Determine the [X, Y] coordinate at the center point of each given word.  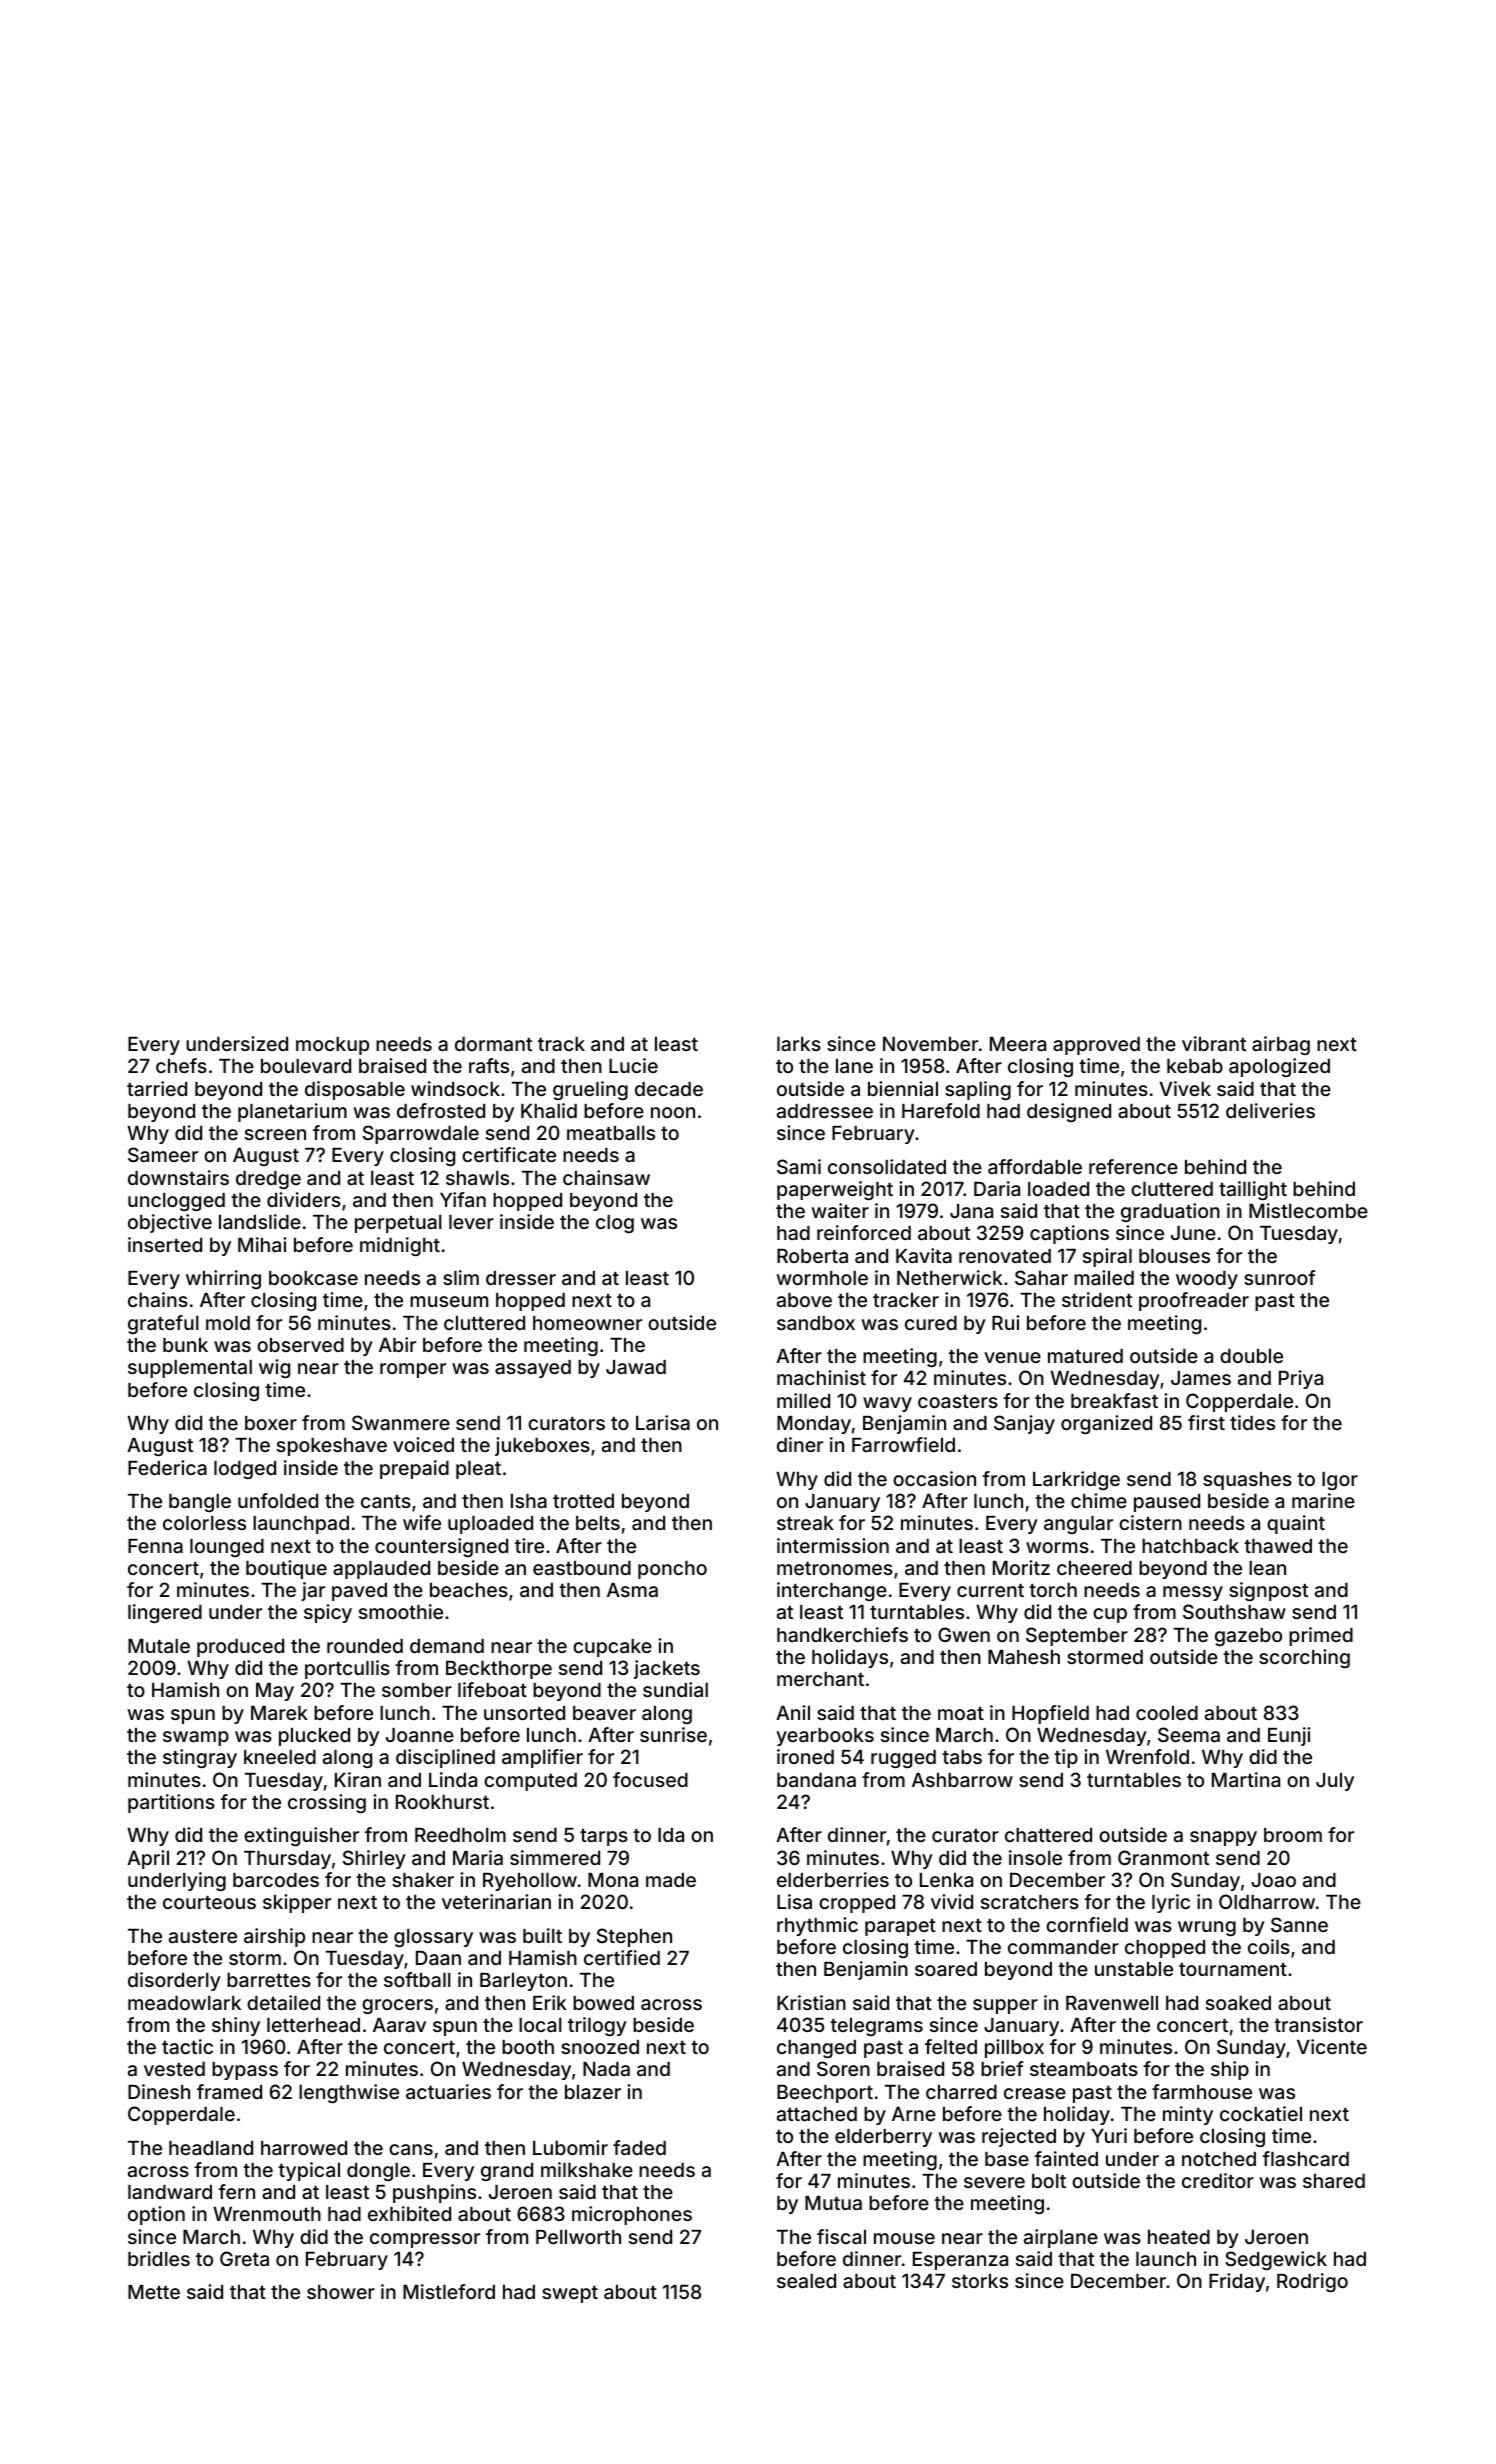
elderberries [833, 1879]
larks [799, 1044]
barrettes [269, 1980]
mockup [332, 1046]
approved [1096, 1046]
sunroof [1279, 1277]
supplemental [190, 1369]
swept [570, 2294]
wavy [887, 1404]
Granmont [1163, 1857]
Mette [154, 2292]
